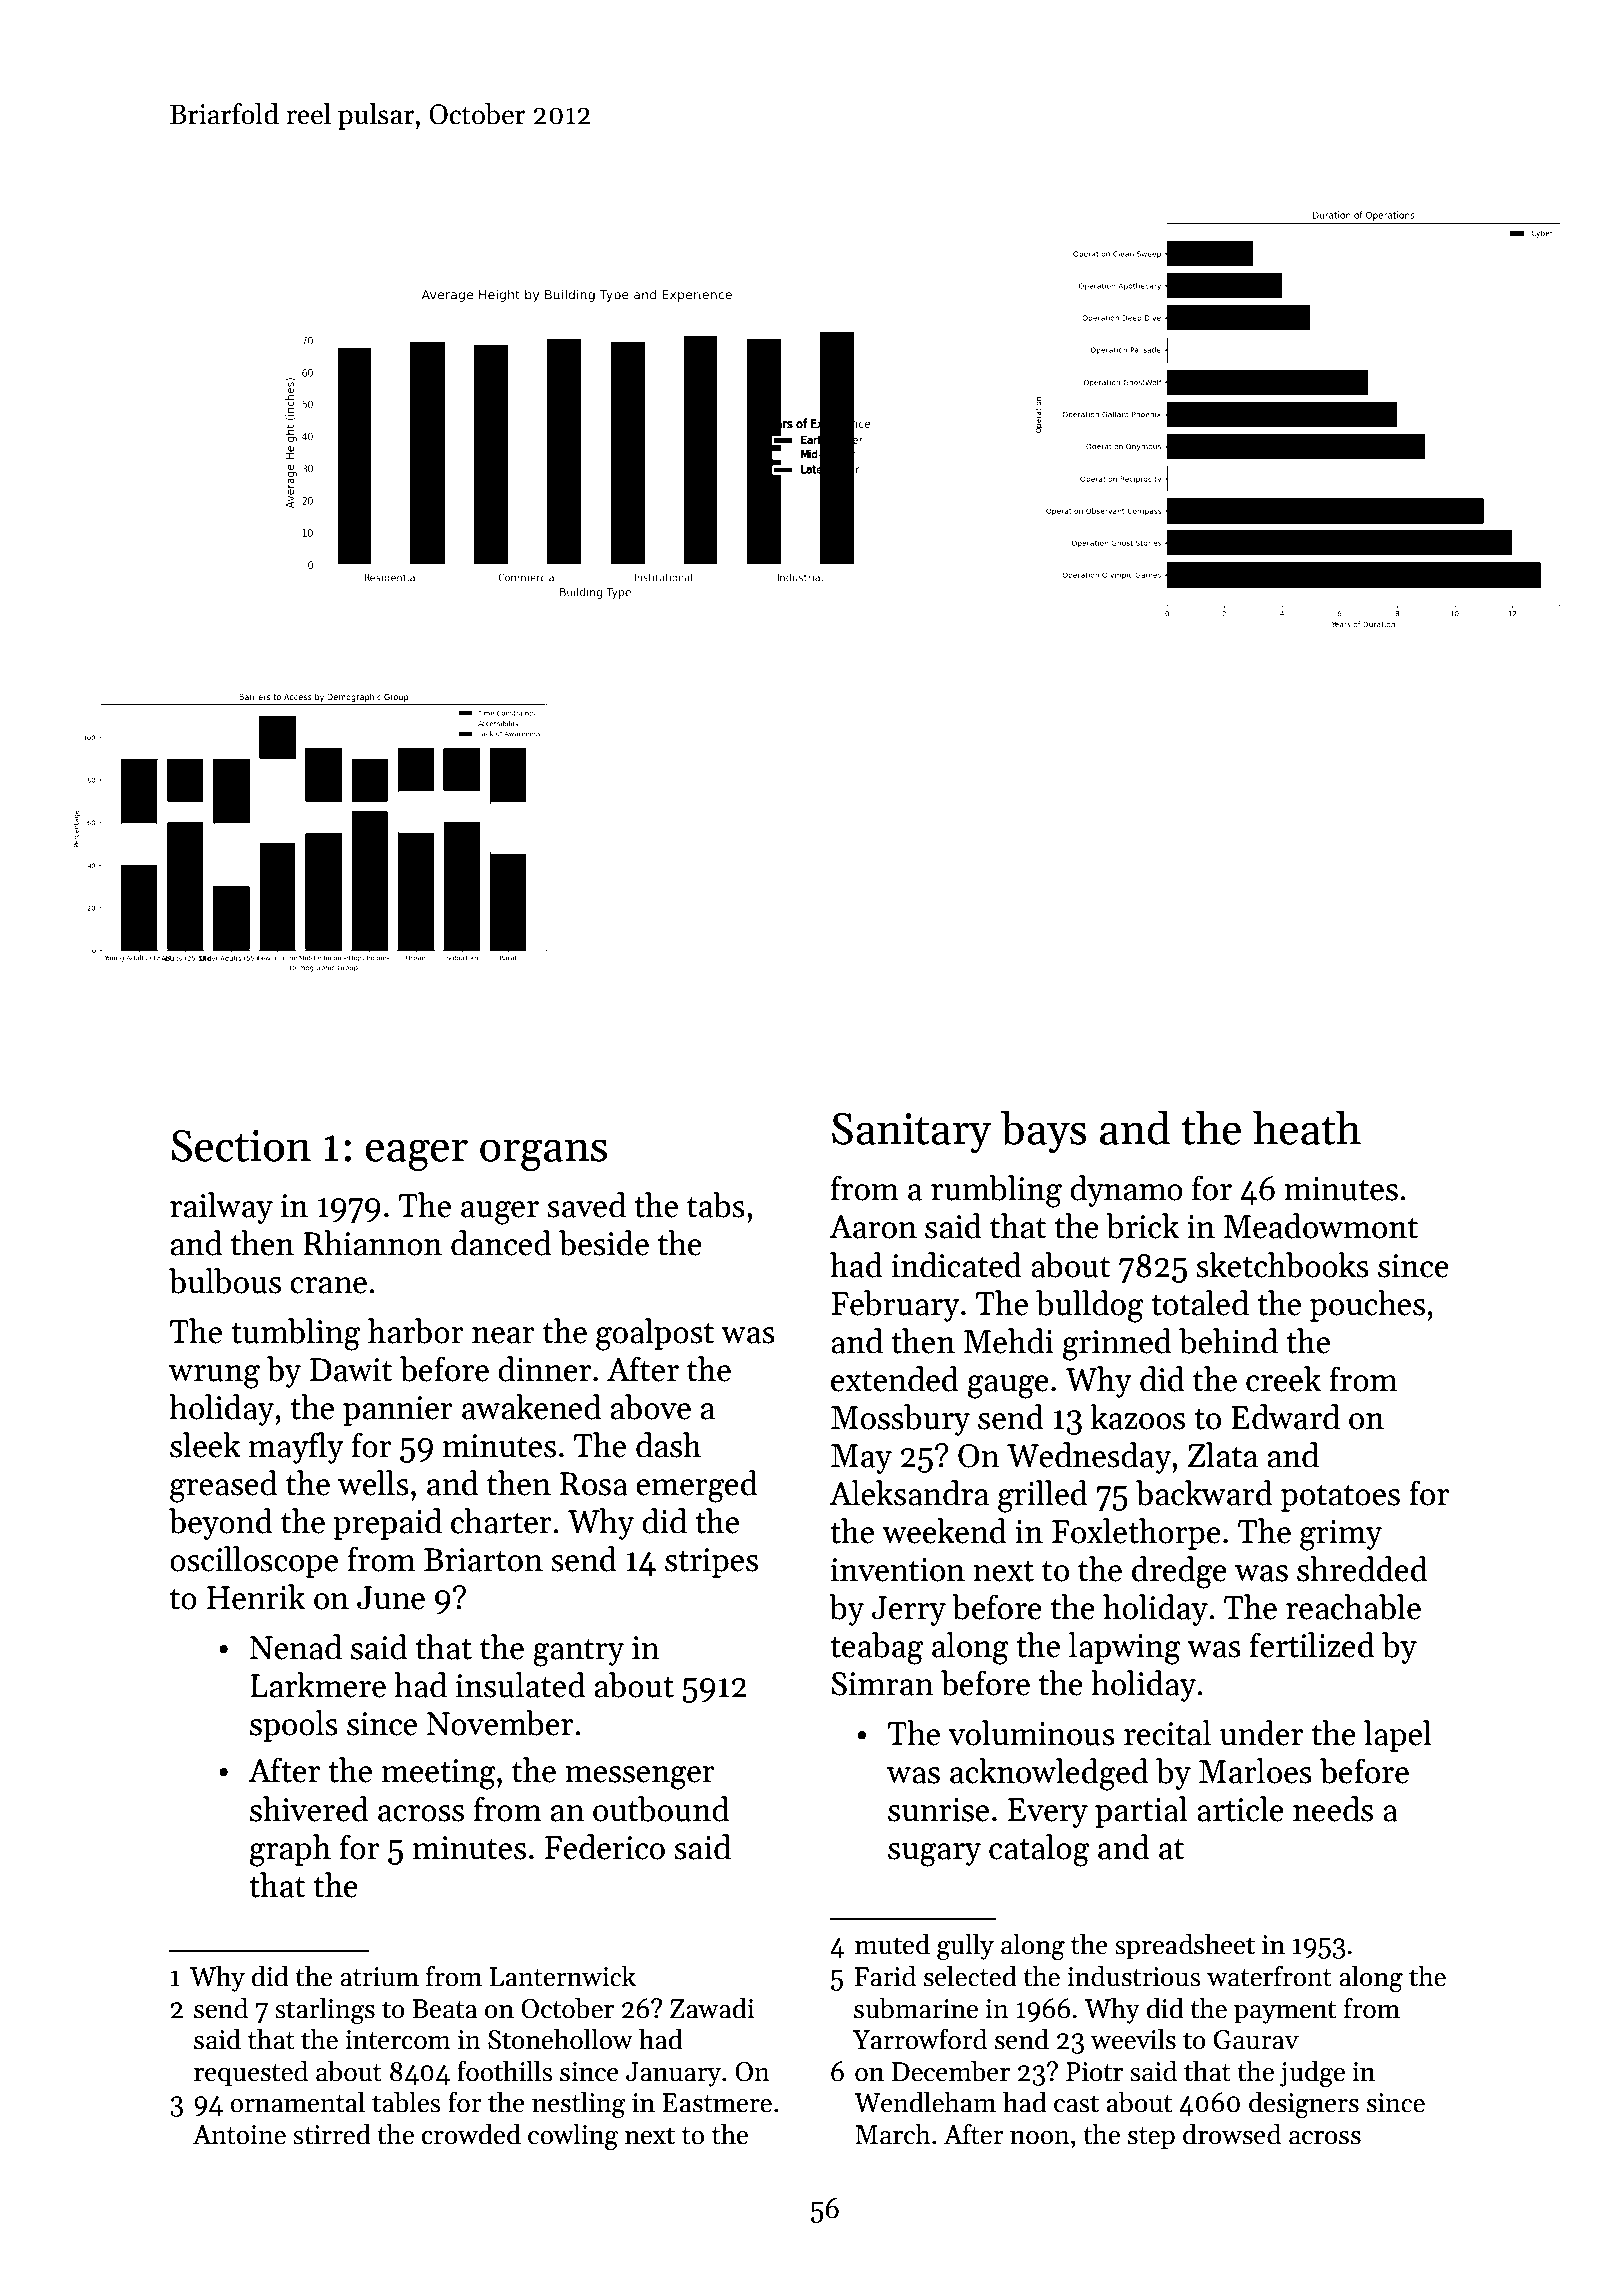  What do you see at coordinates (711, 1563) in the page?
I see `stripes` at bounding box center [711, 1563].
